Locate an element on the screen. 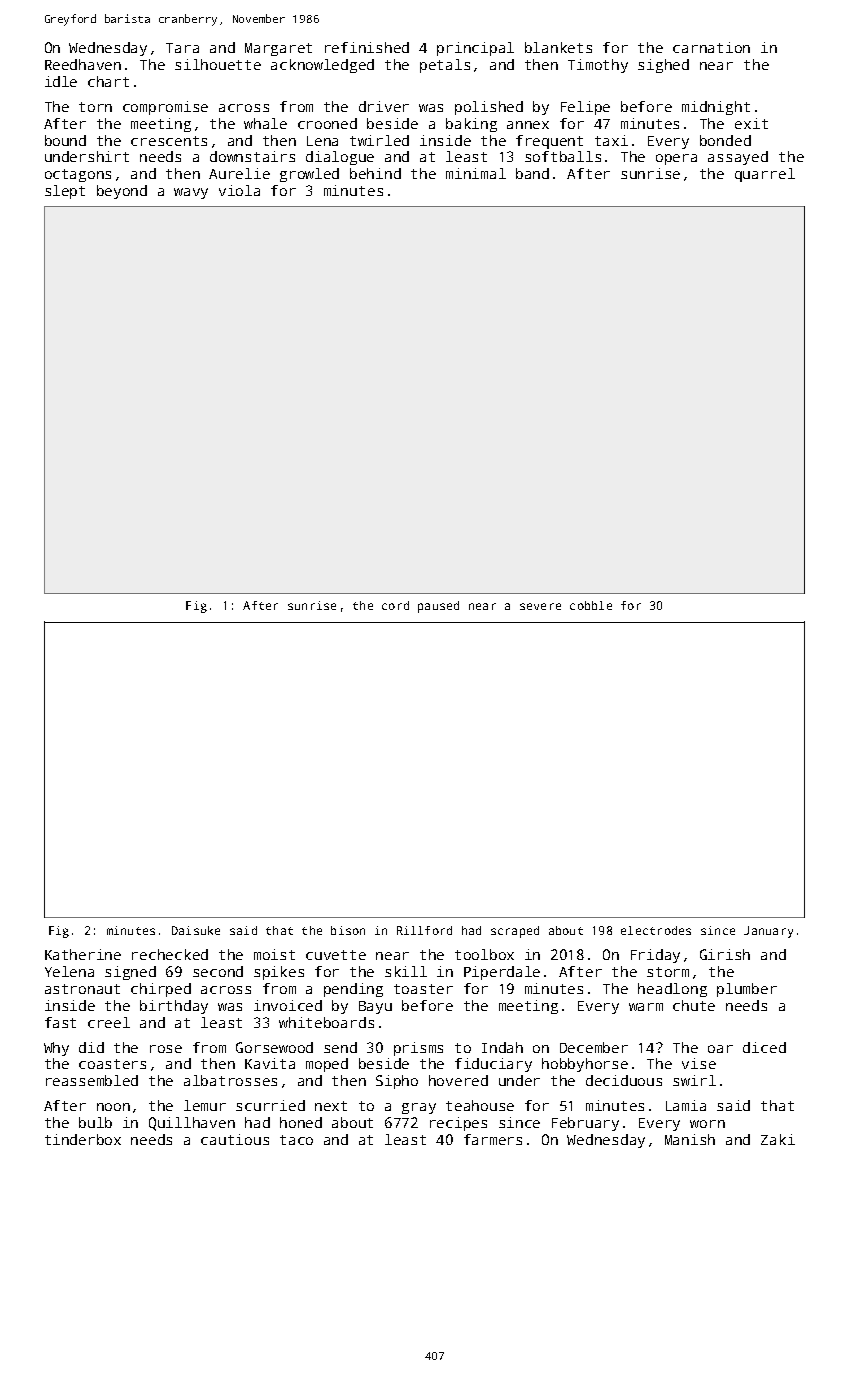 This screenshot has height=1400, width=849. opera is located at coordinates (676, 159).
